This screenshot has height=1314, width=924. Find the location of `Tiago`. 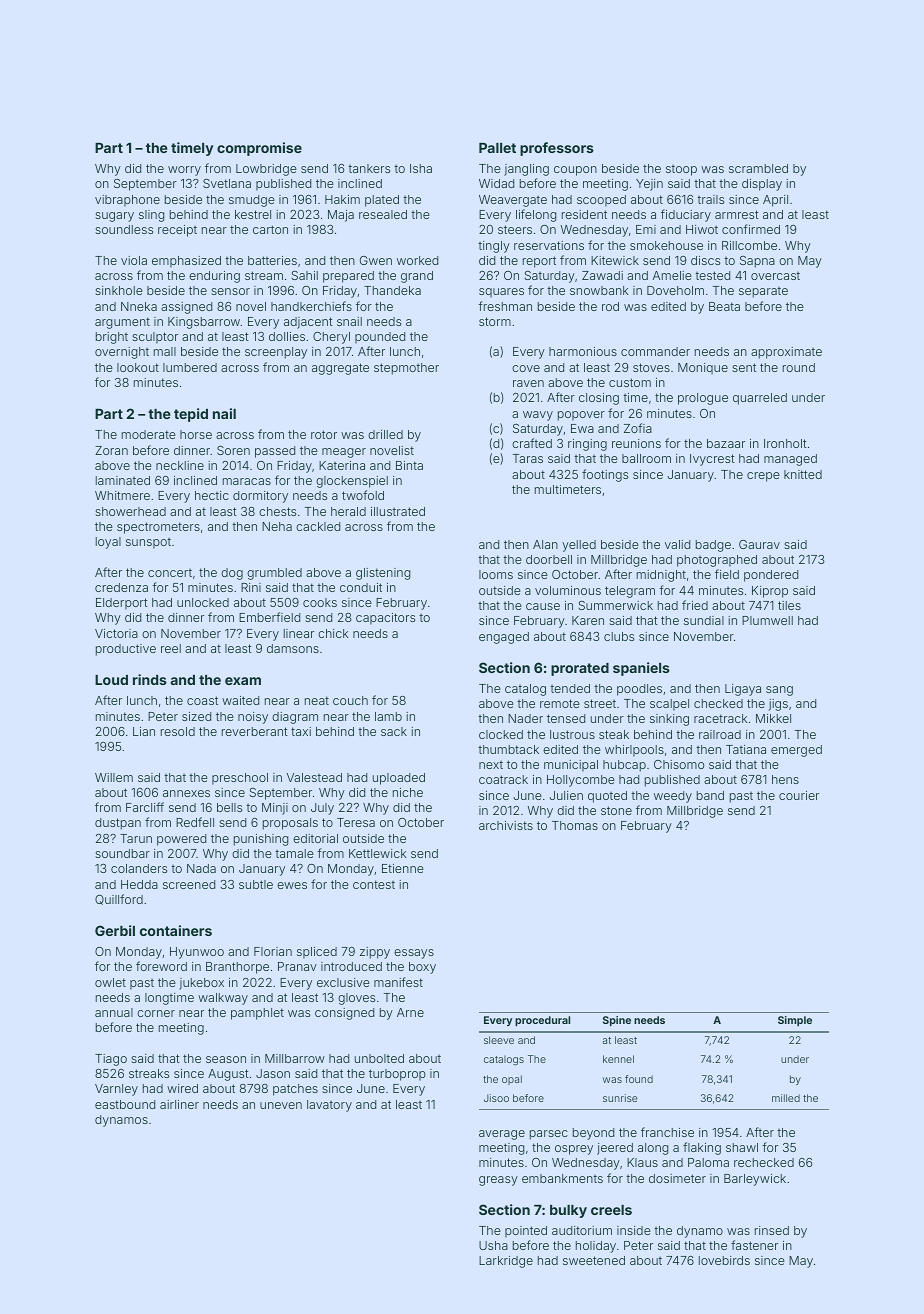

Tiago is located at coordinates (111, 1060).
